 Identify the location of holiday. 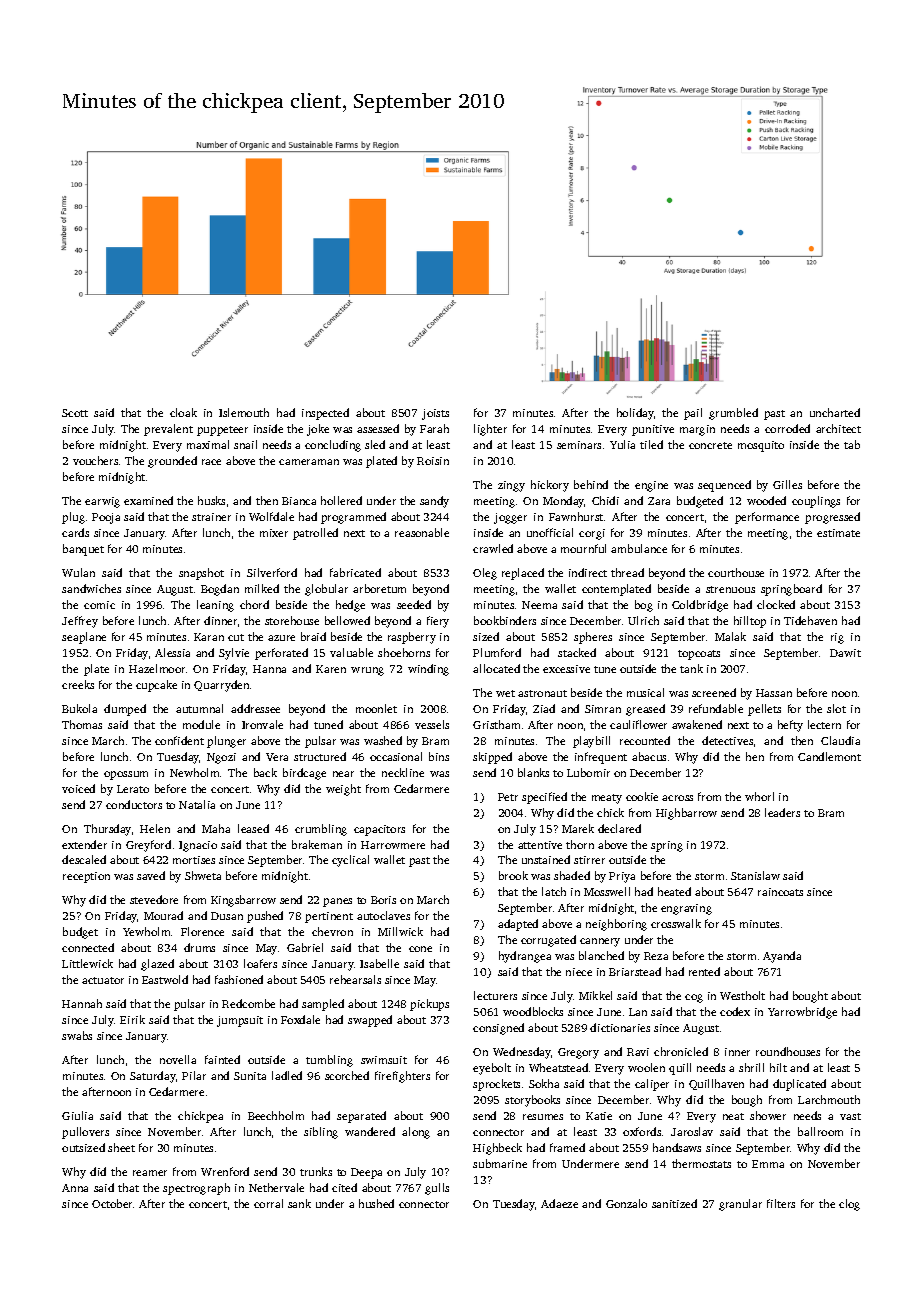
(635, 414).
